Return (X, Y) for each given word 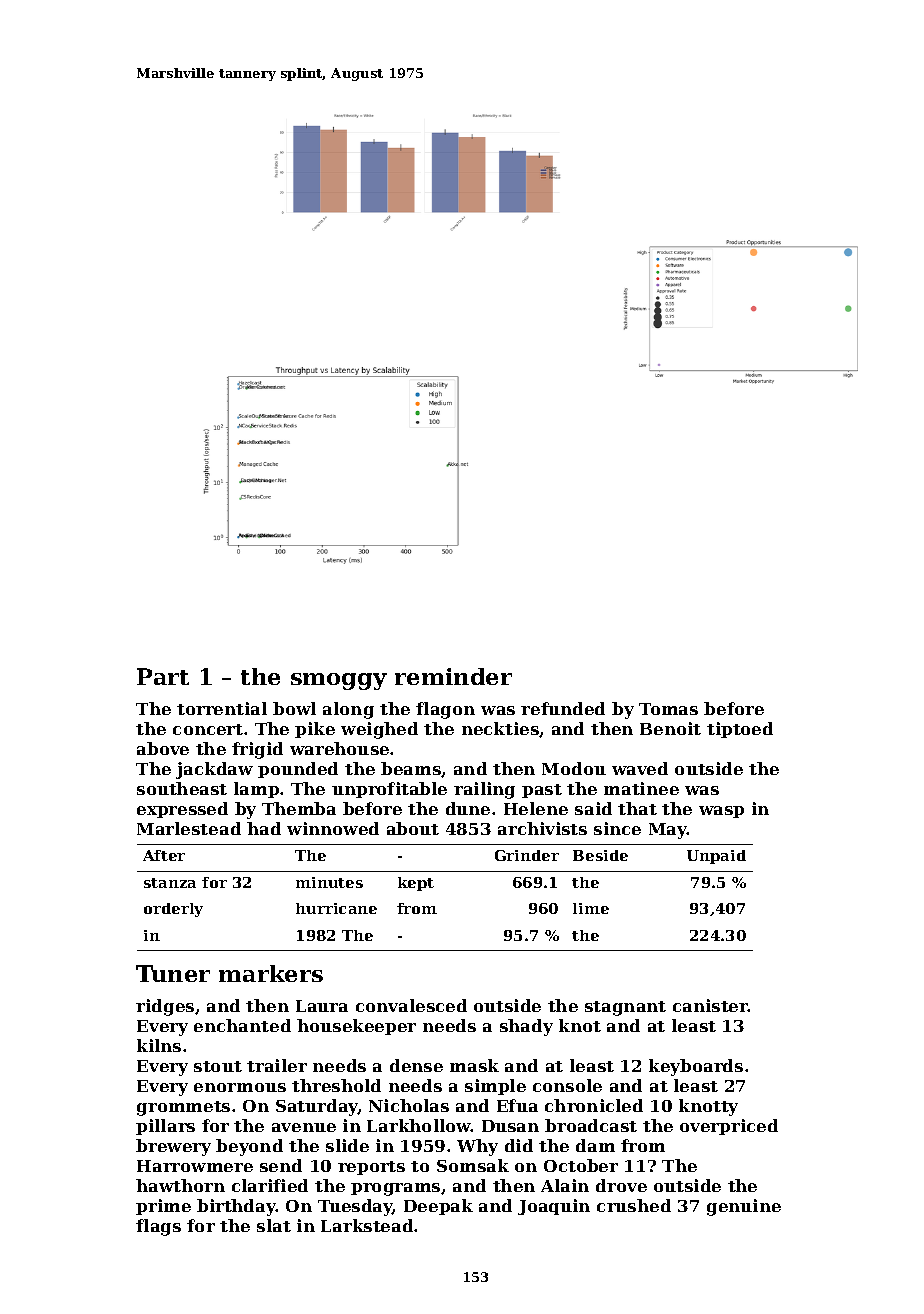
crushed (634, 1205)
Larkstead (367, 1225)
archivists (542, 828)
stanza (170, 883)
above (163, 748)
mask (474, 1065)
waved (640, 768)
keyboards (696, 1067)
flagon (445, 710)
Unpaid (716, 857)
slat (274, 1225)
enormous (240, 1087)
